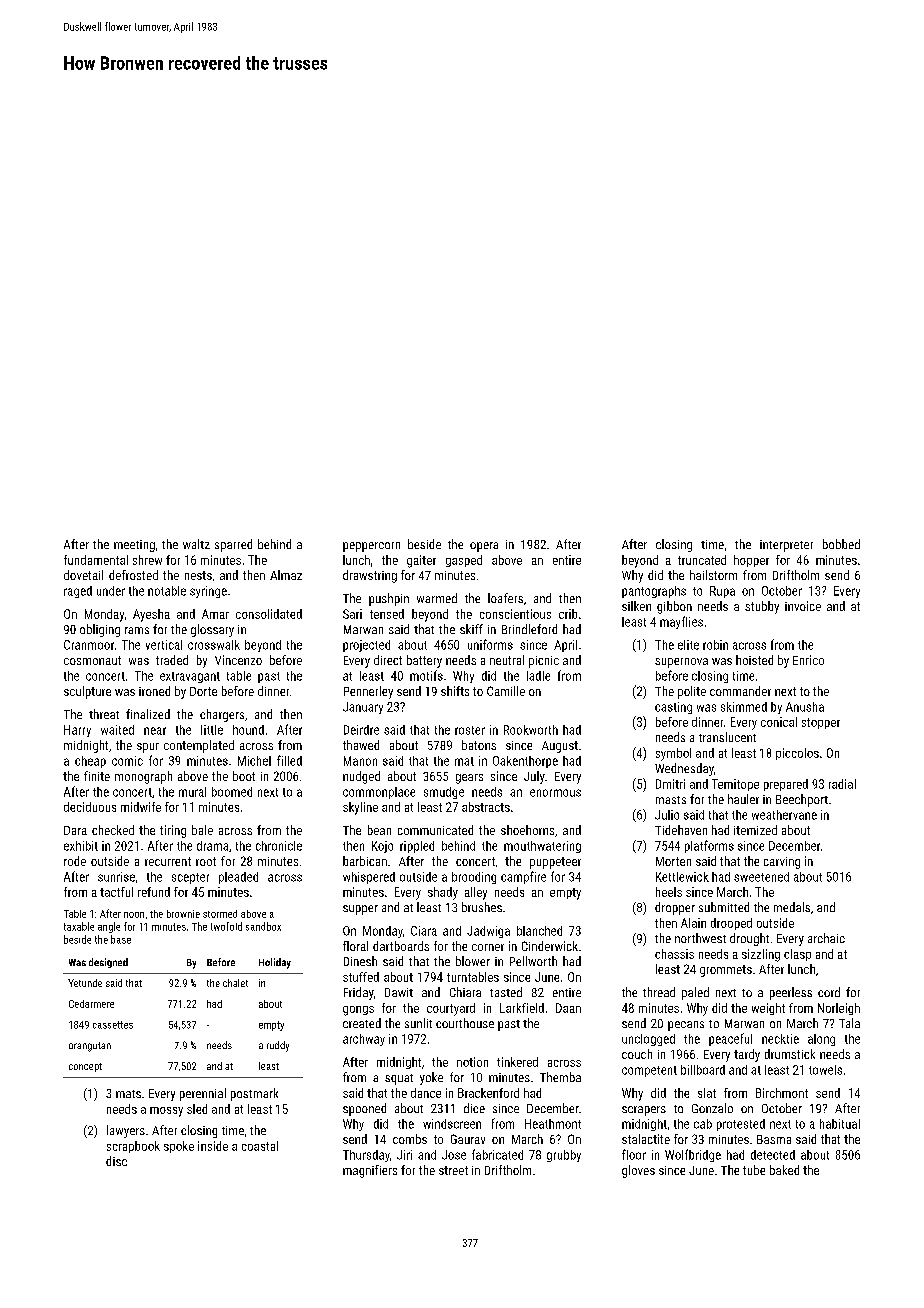 Image resolution: width=924 pixels, height=1308 pixels. Describe the element at coordinates (808, 660) in the page. I see `Enrico` at that location.
